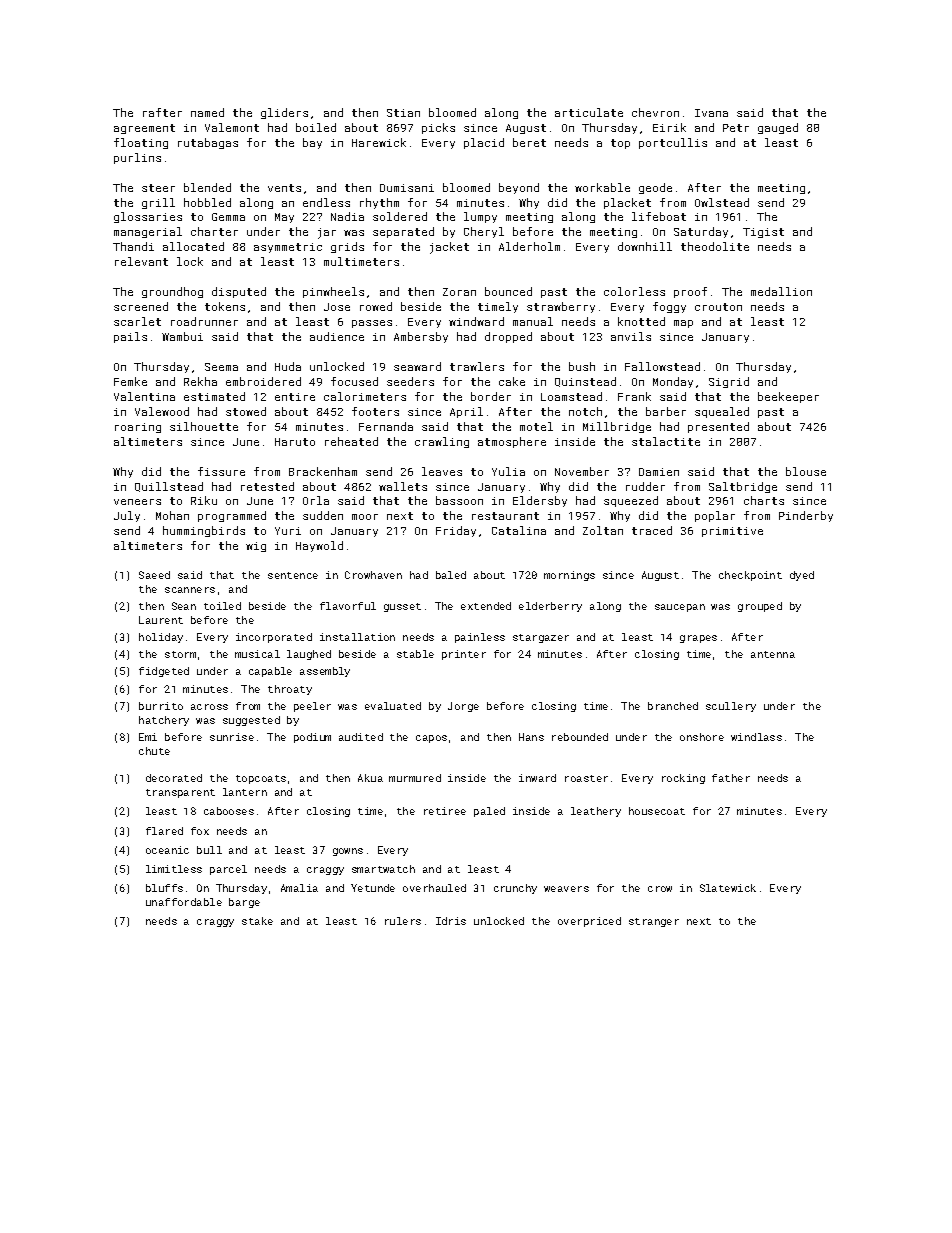  Describe the element at coordinates (778, 128) in the image. I see `gauged` at that location.
